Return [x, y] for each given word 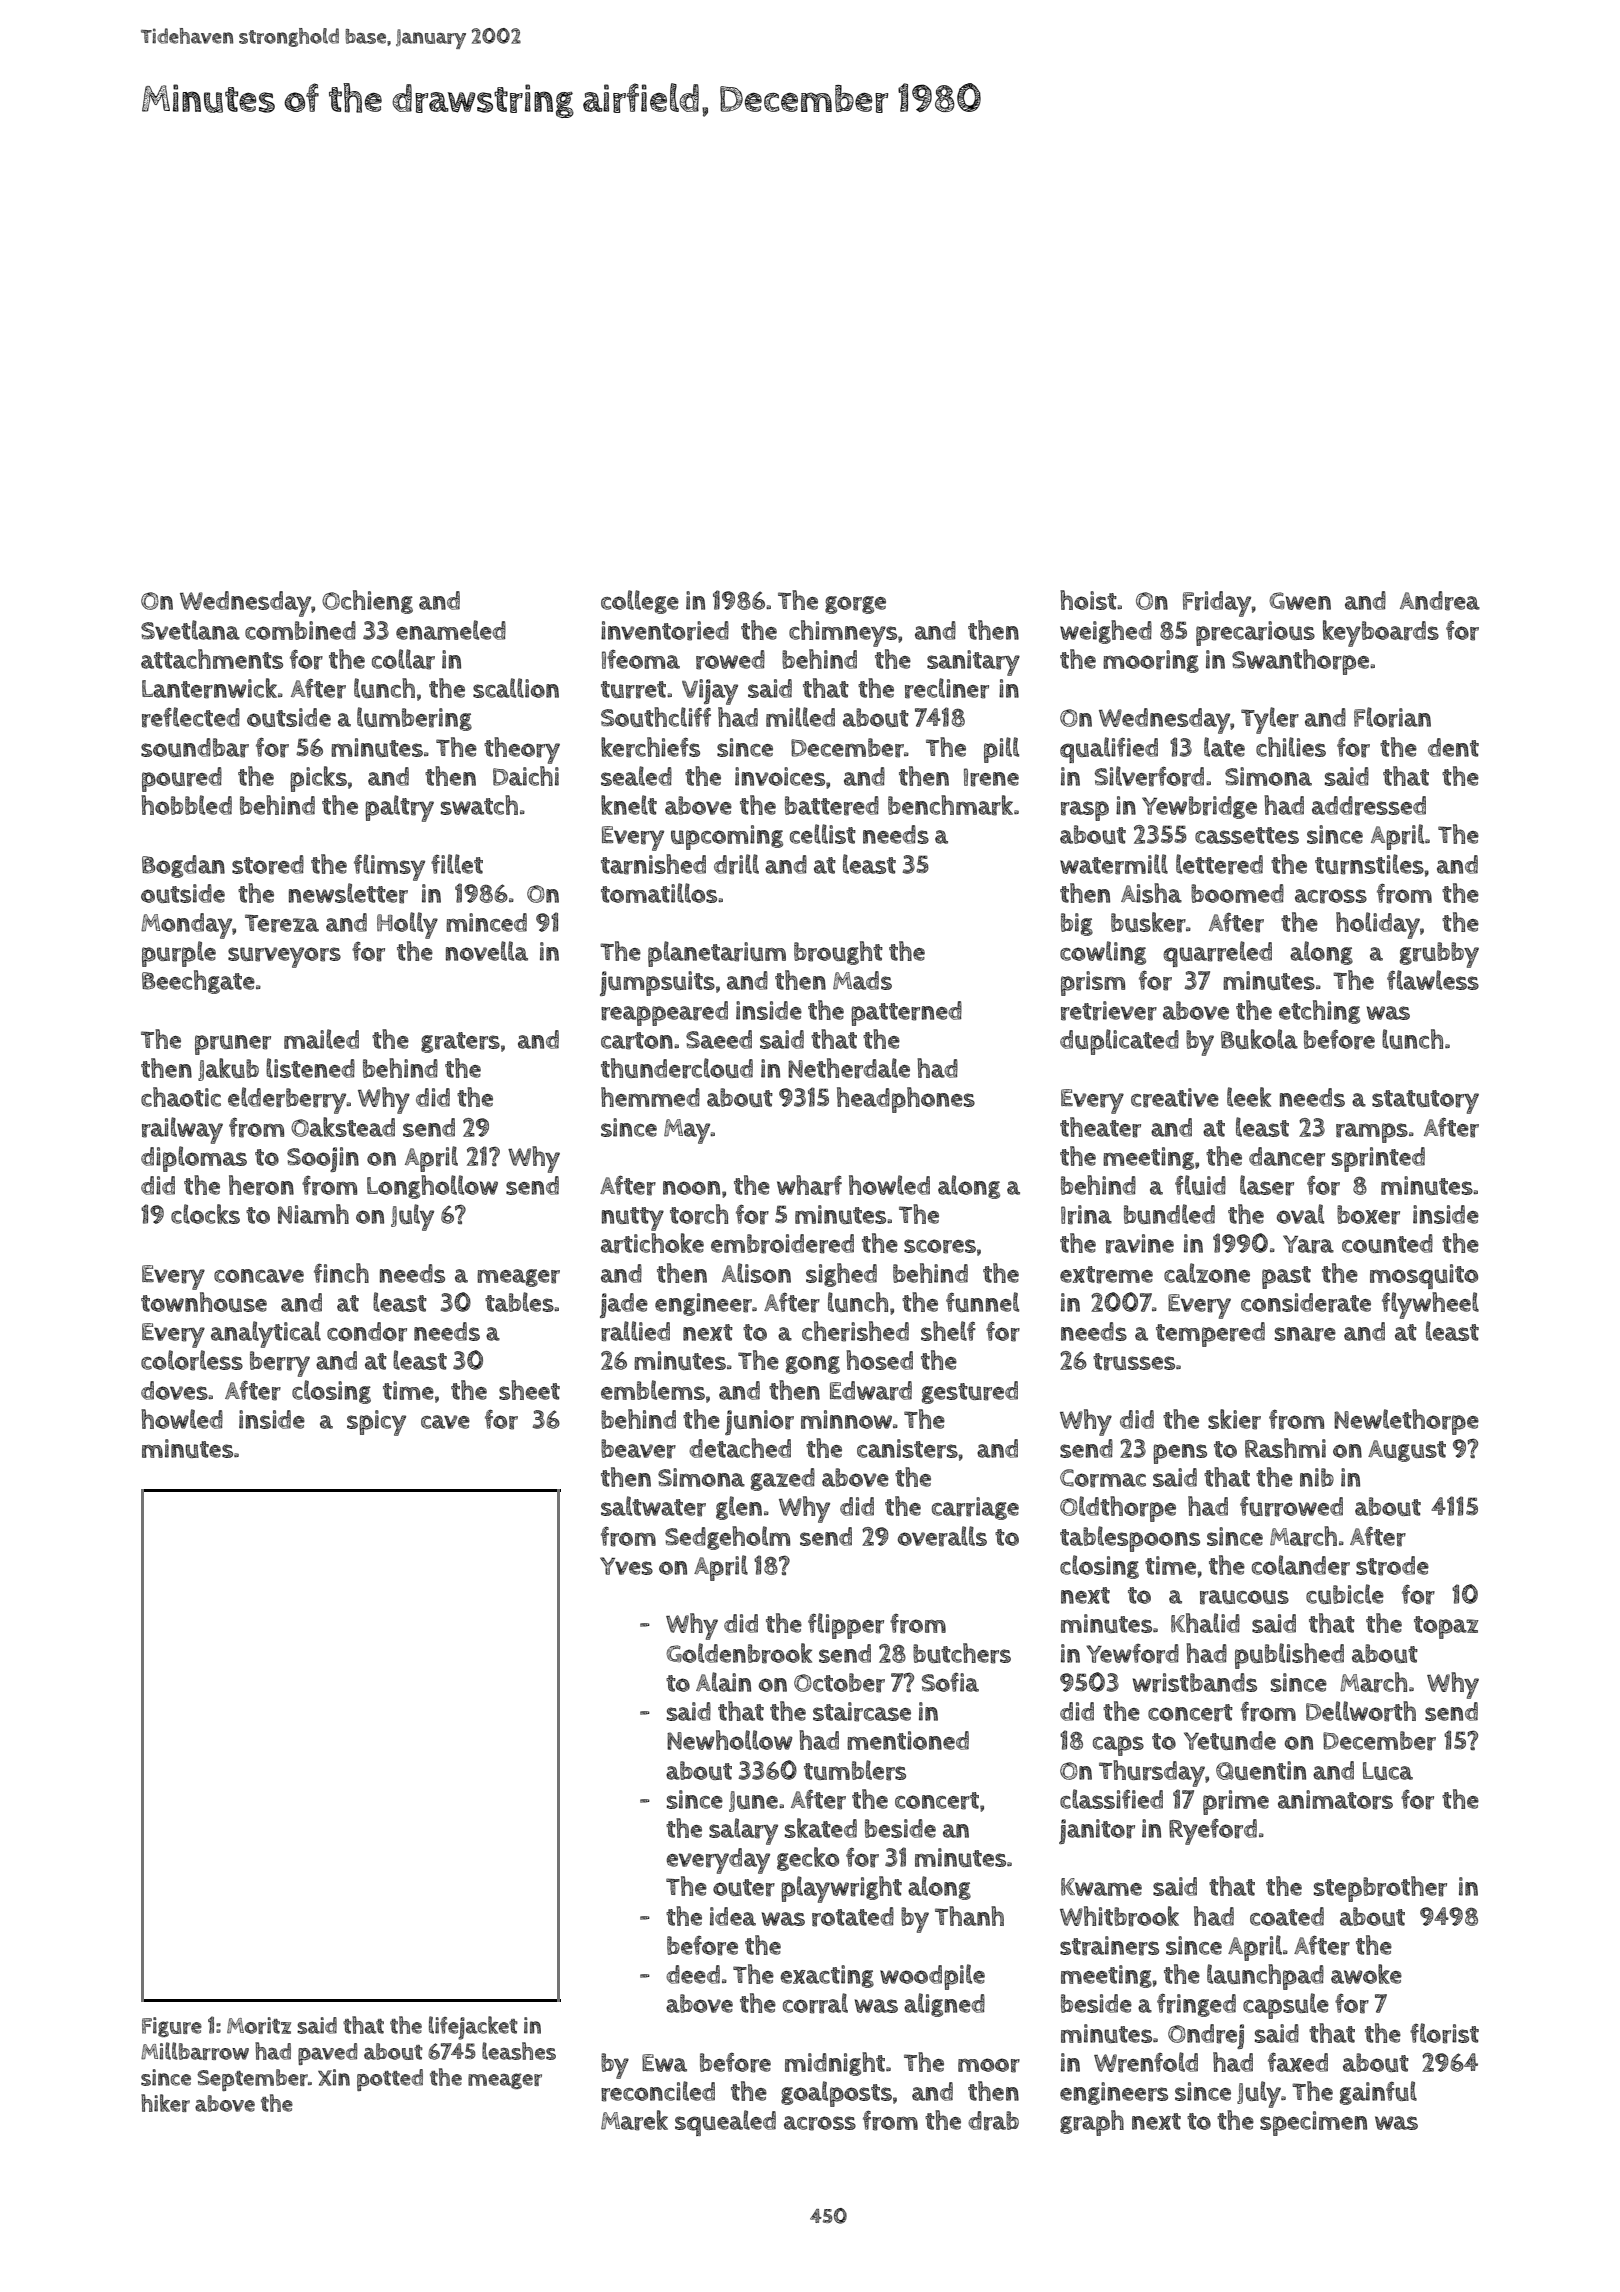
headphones [906, 1100]
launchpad [1265, 1977]
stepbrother [1380, 1889]
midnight [835, 2064]
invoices [780, 776]
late [1224, 747]
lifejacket [473, 2028]
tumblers [855, 1770]
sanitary [973, 663]
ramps [1372, 1133]
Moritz [259, 2025]
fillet [457, 864]
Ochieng [367, 602]
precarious [1255, 633]
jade [624, 1305]
